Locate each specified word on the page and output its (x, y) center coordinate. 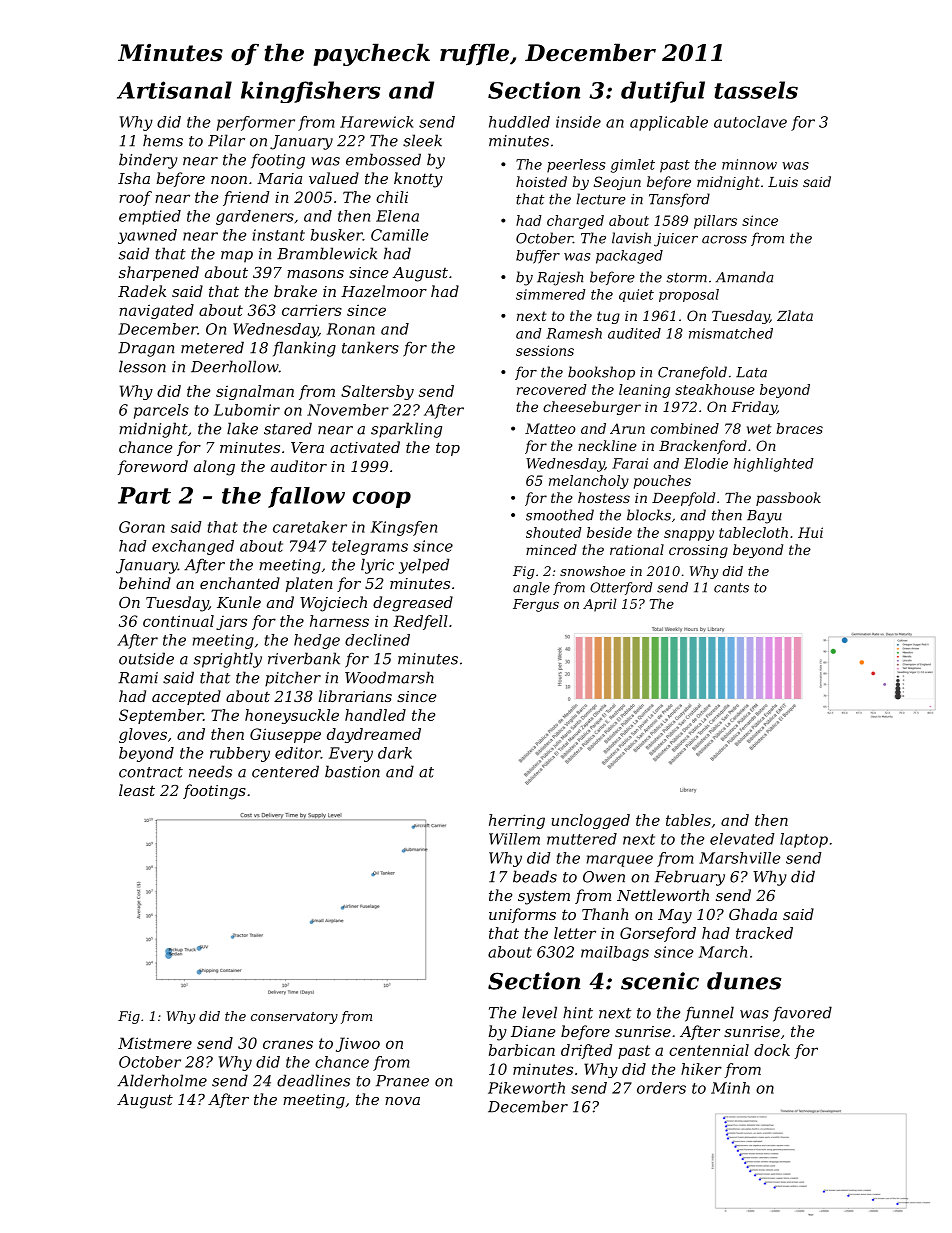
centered (285, 771)
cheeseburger (592, 408)
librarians (355, 696)
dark (395, 753)
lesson (142, 366)
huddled (519, 122)
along (214, 468)
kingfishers (310, 92)
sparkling (406, 430)
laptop (804, 840)
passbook (788, 499)
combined (685, 428)
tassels (756, 90)
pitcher (293, 679)
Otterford (621, 588)
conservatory (294, 1018)
